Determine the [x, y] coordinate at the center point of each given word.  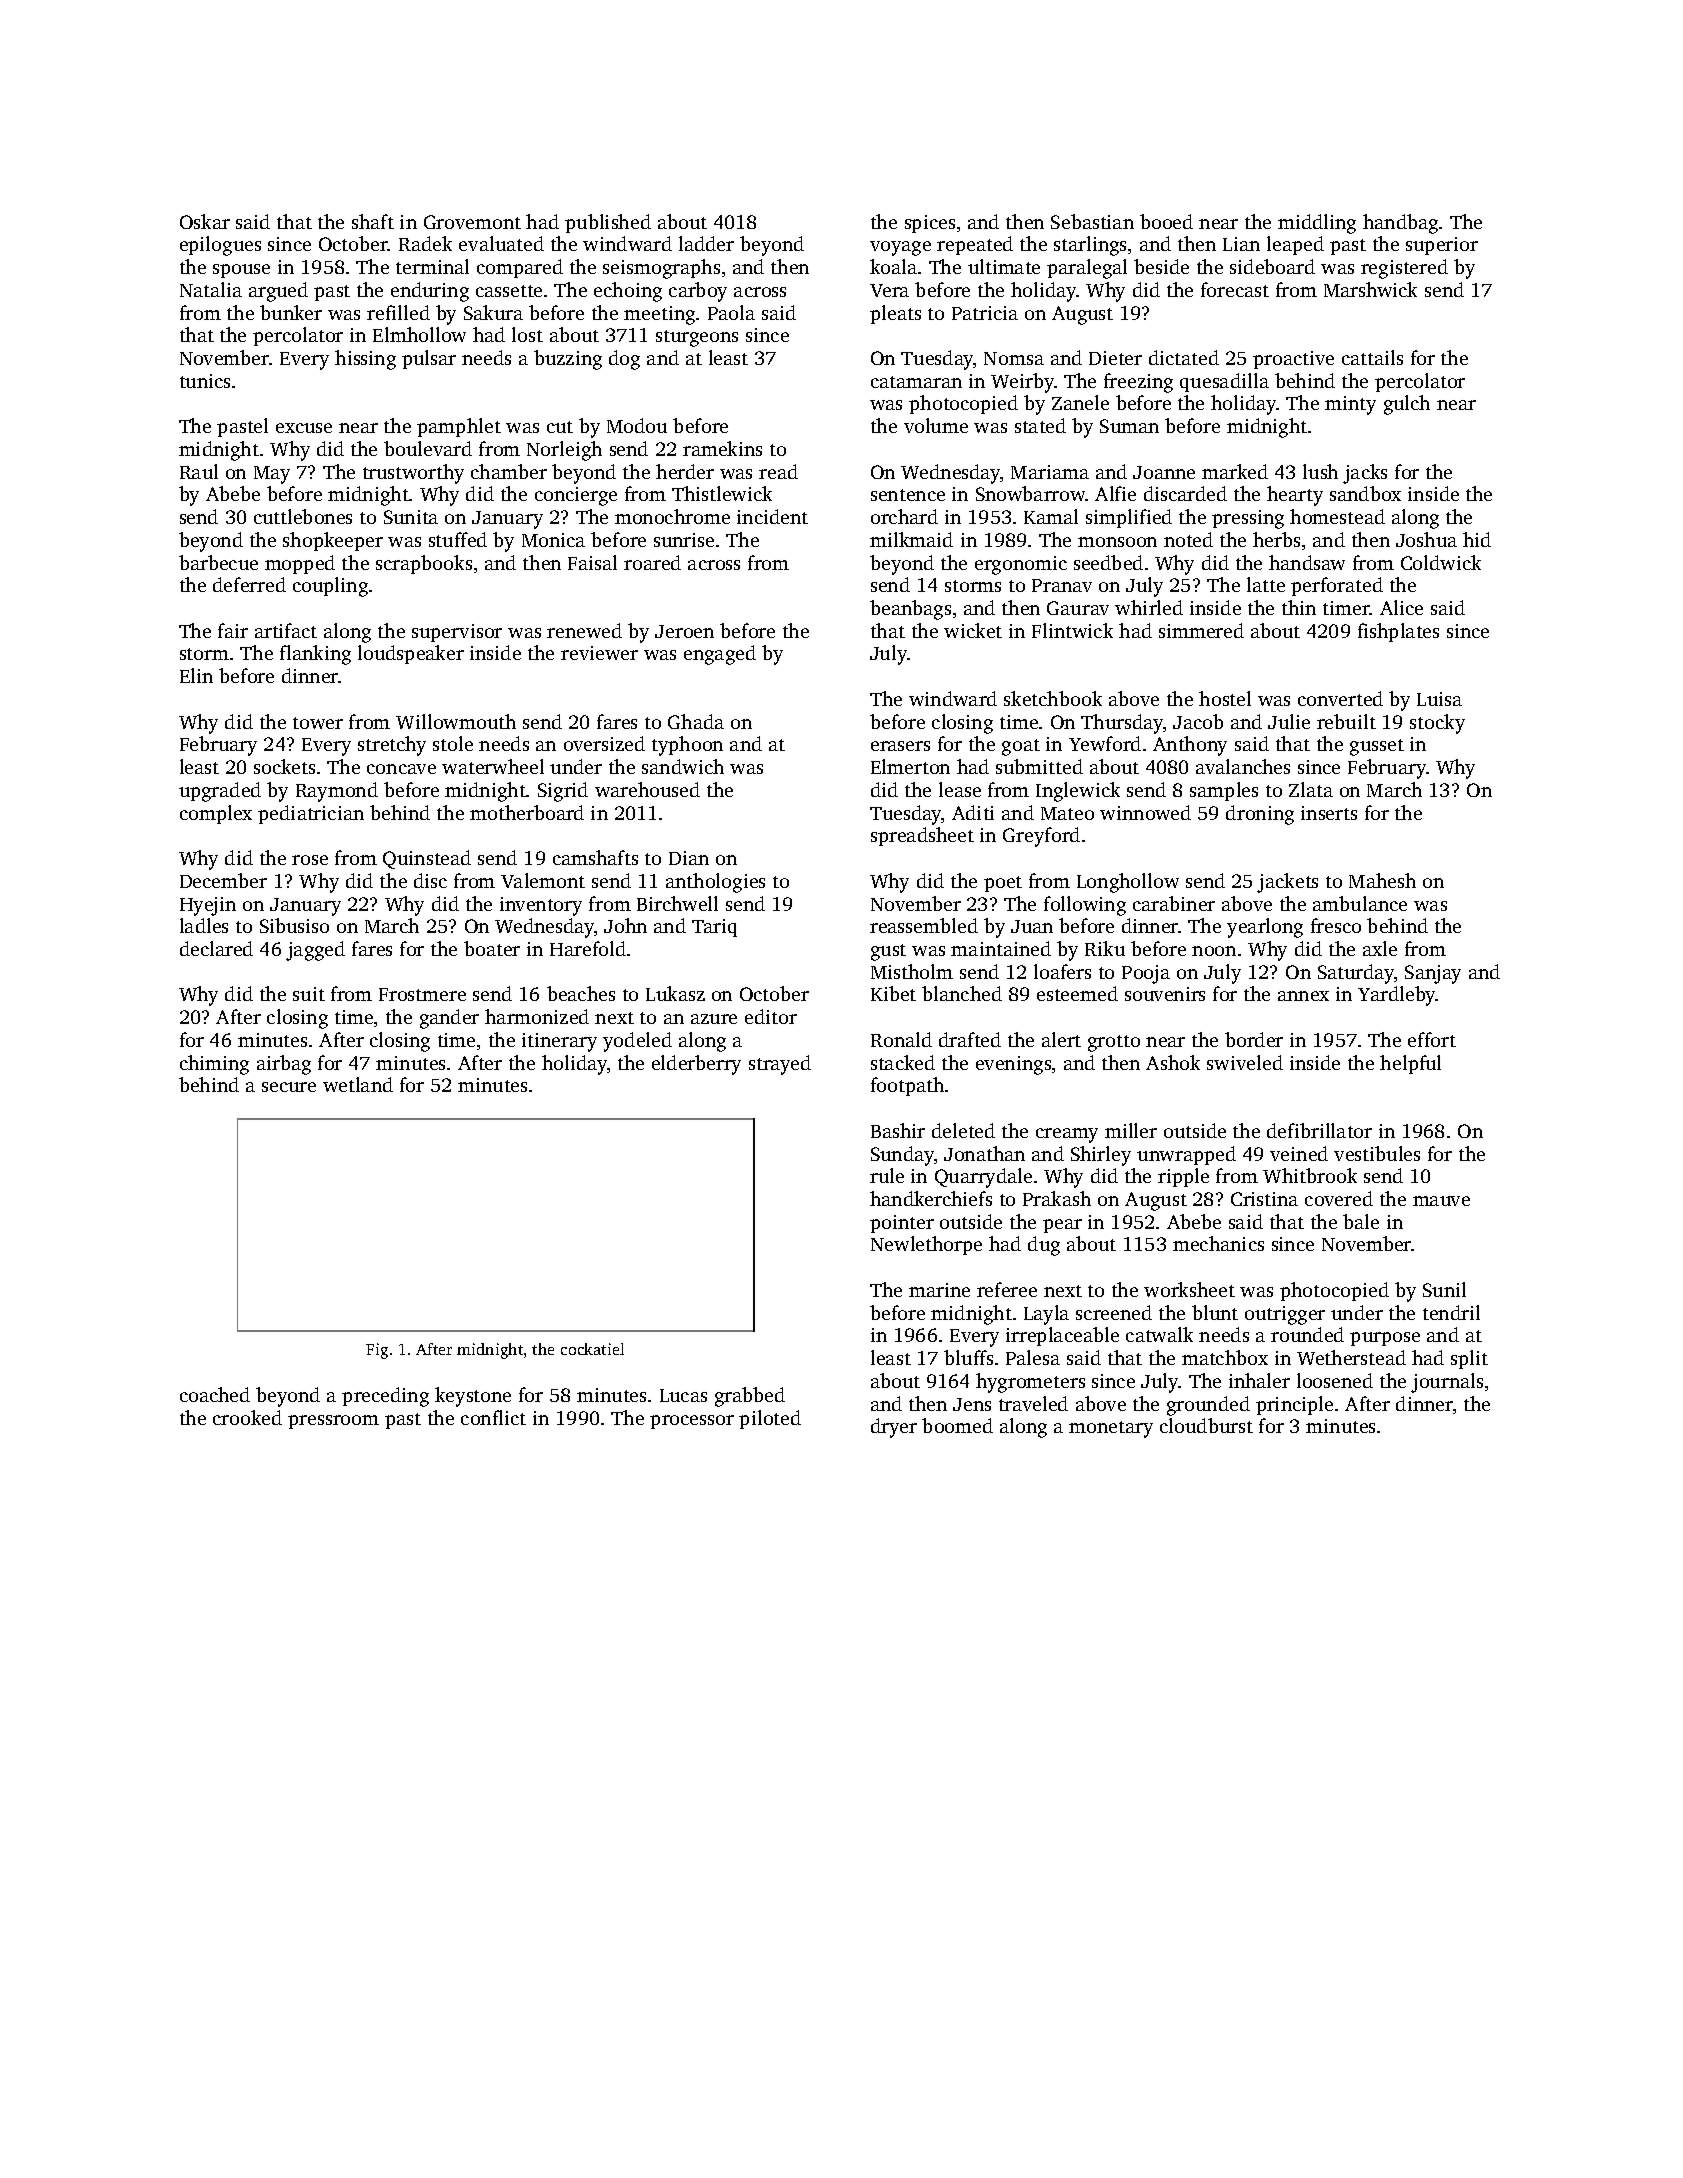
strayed [780, 1065]
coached [215, 1394]
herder [685, 471]
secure [289, 1087]
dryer [894, 1428]
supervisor [457, 633]
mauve [1441, 1201]
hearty [1295, 496]
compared [520, 268]
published [608, 223]
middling [1317, 224]
